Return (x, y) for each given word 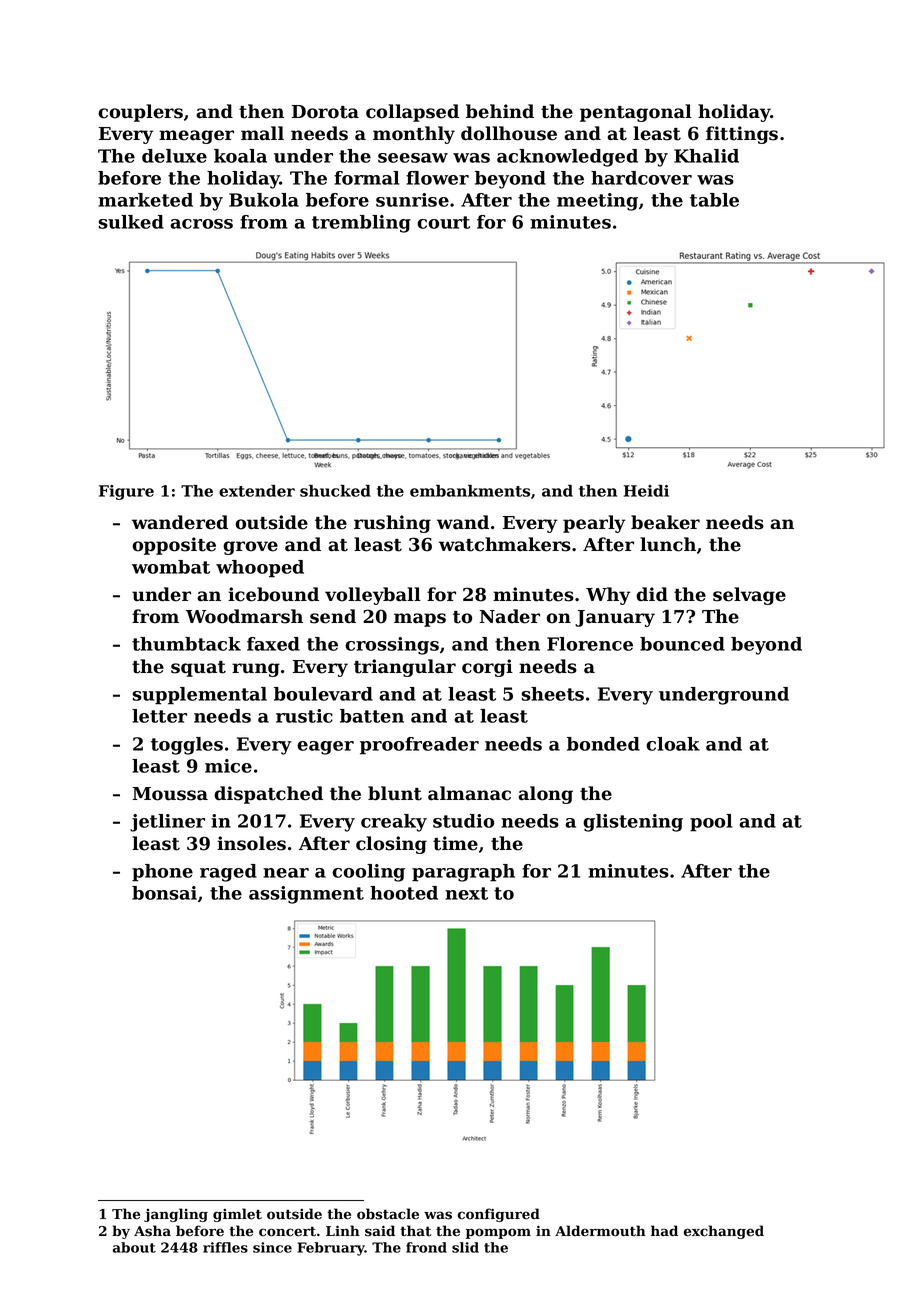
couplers (140, 113)
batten (372, 716)
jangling (176, 1215)
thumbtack (186, 644)
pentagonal (636, 113)
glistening (633, 823)
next (466, 893)
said (380, 1231)
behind (500, 111)
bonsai (164, 893)
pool (711, 823)
